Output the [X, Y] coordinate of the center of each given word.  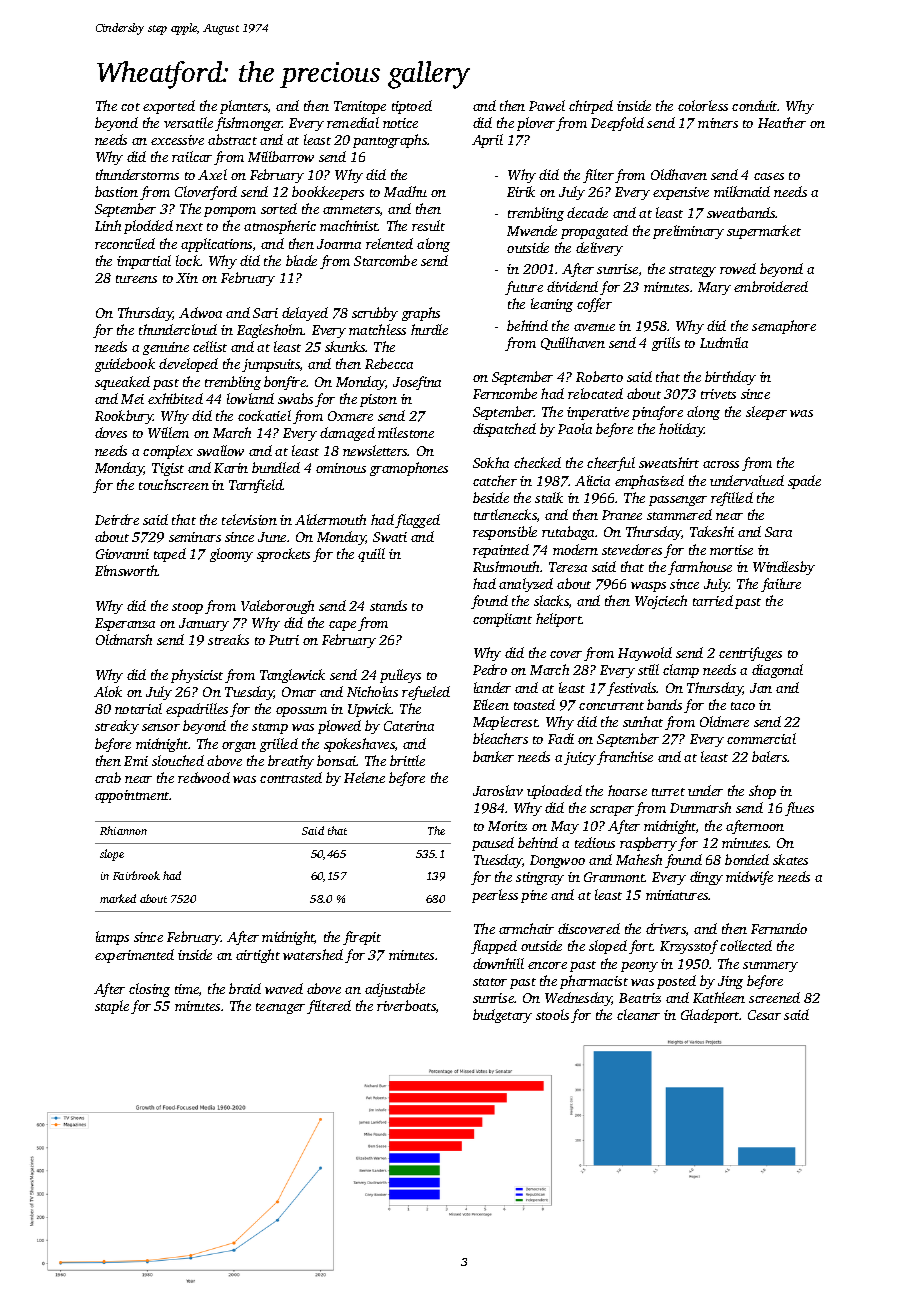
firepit [362, 938]
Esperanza [125, 624]
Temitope [360, 107]
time [187, 989]
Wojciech [661, 602]
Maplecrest [505, 723]
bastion [116, 191]
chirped [591, 107]
